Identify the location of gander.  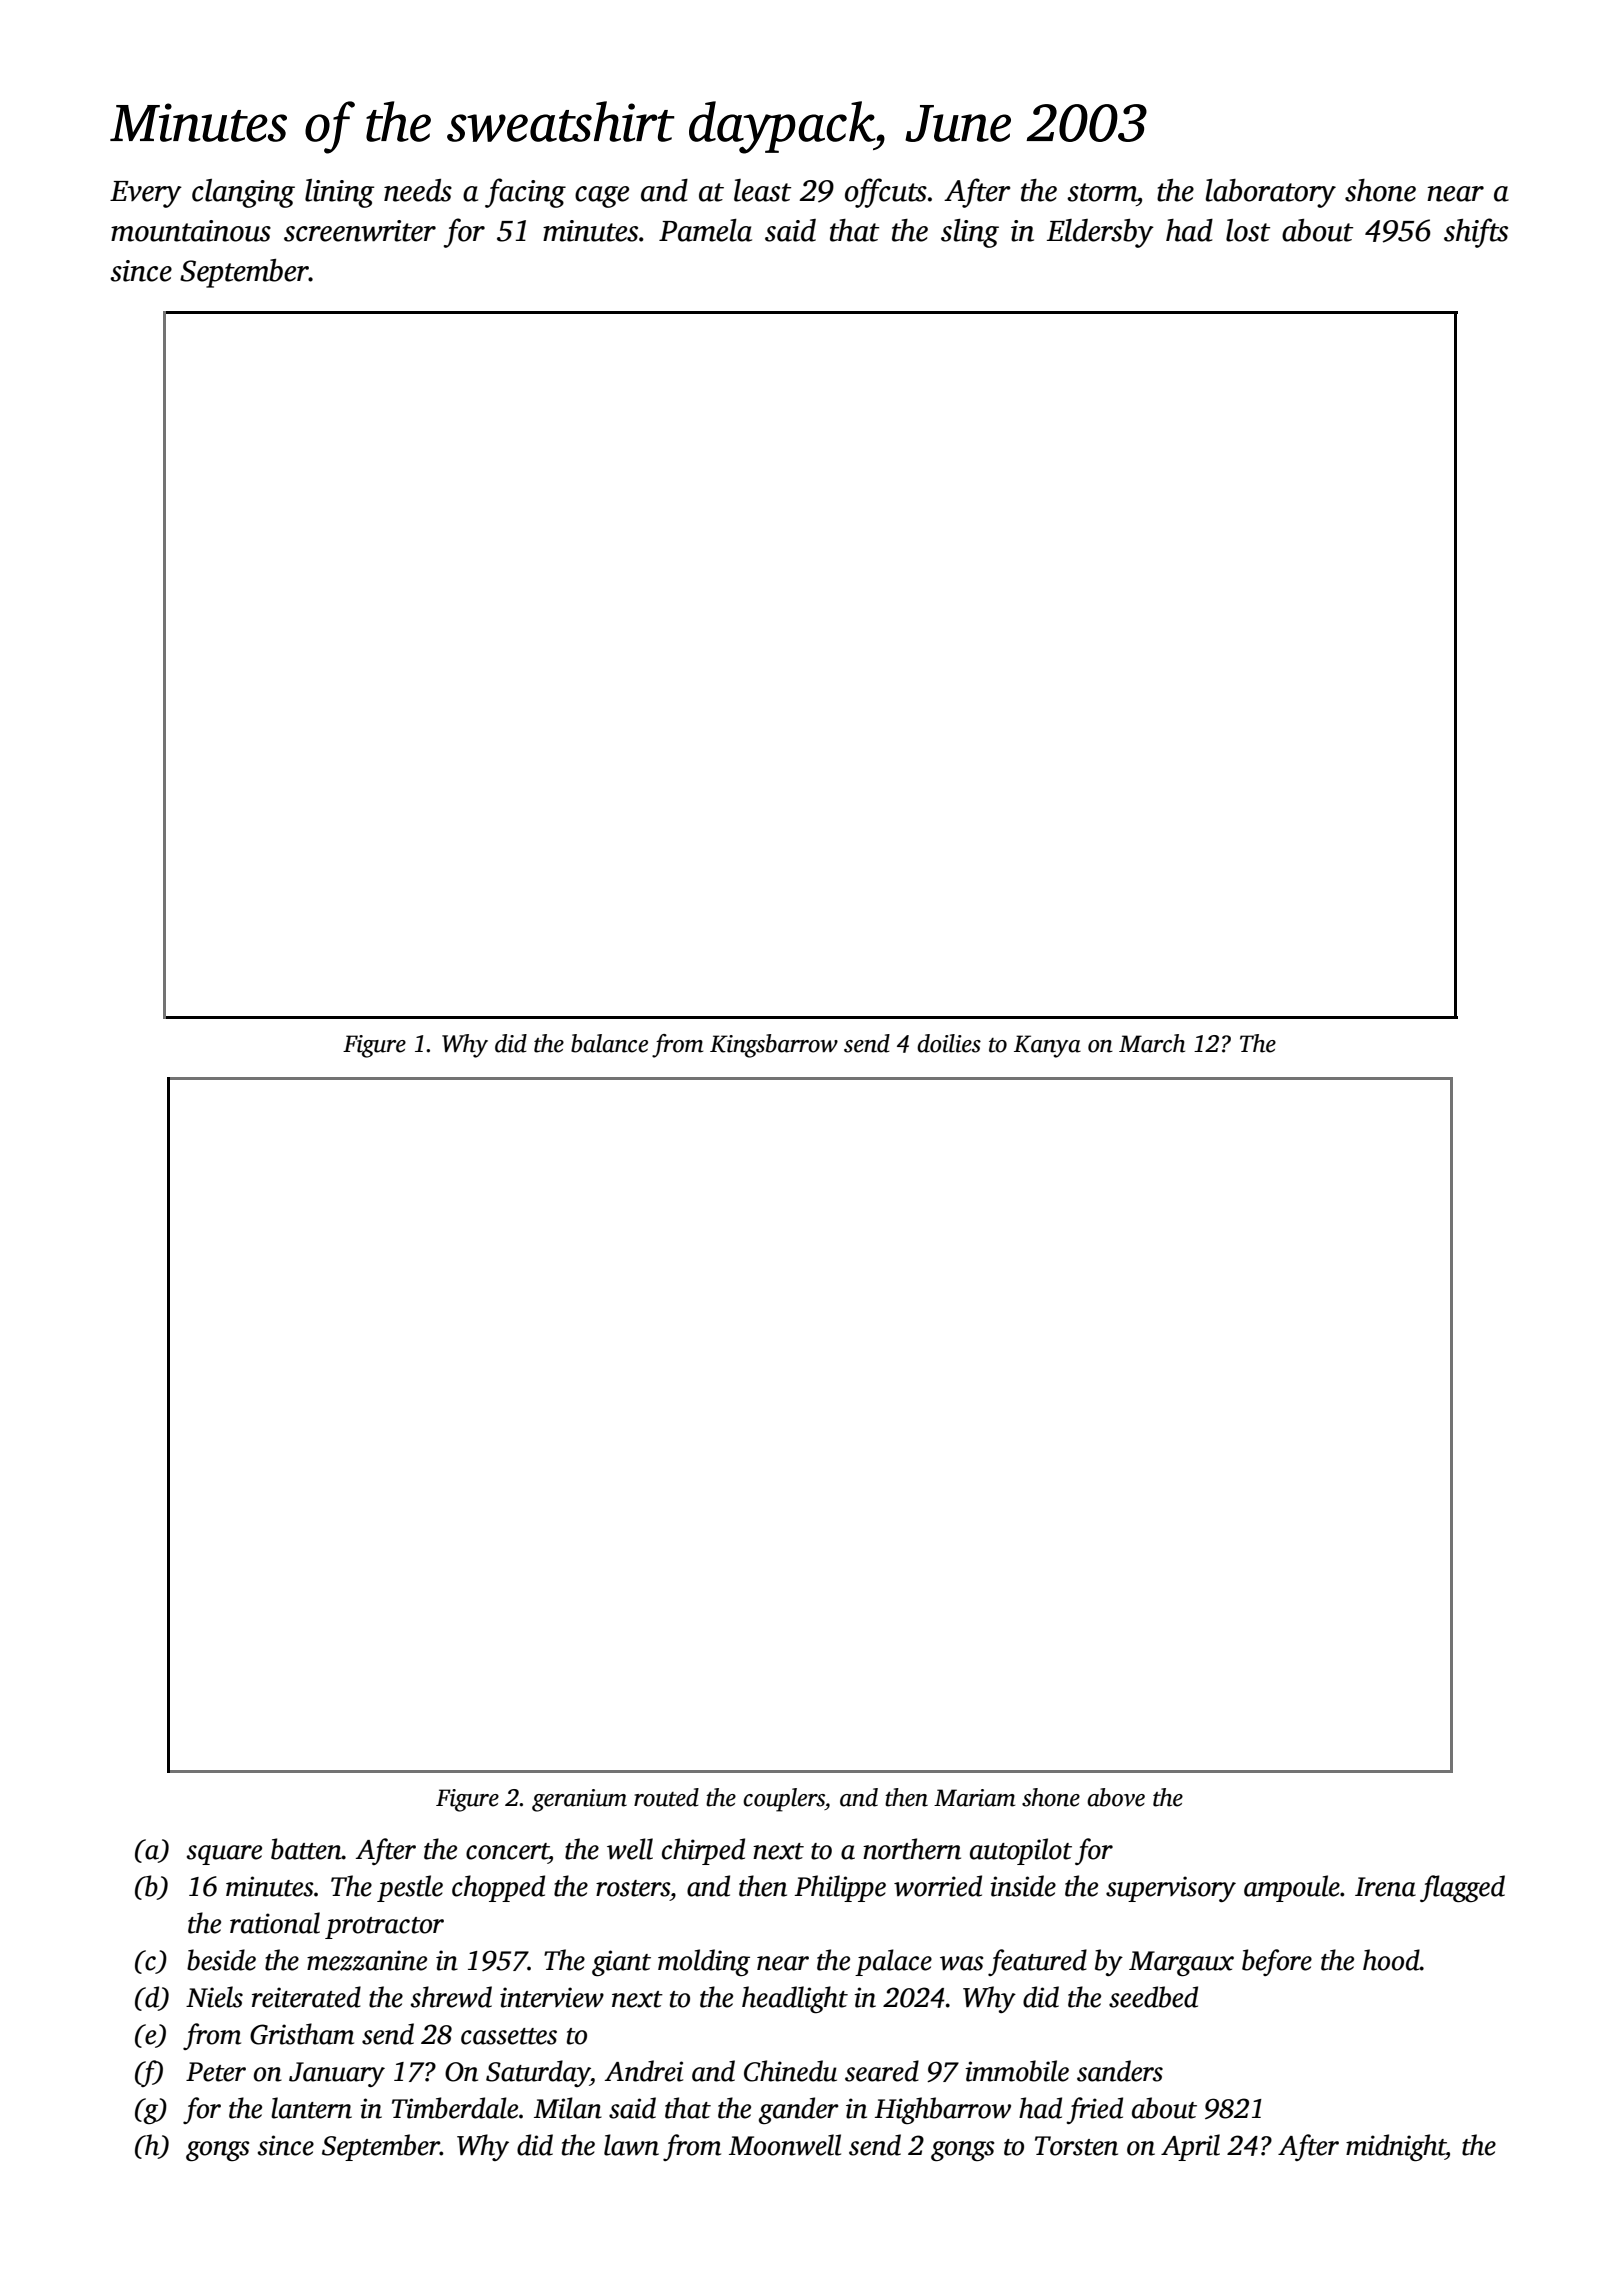
(799, 2110).
